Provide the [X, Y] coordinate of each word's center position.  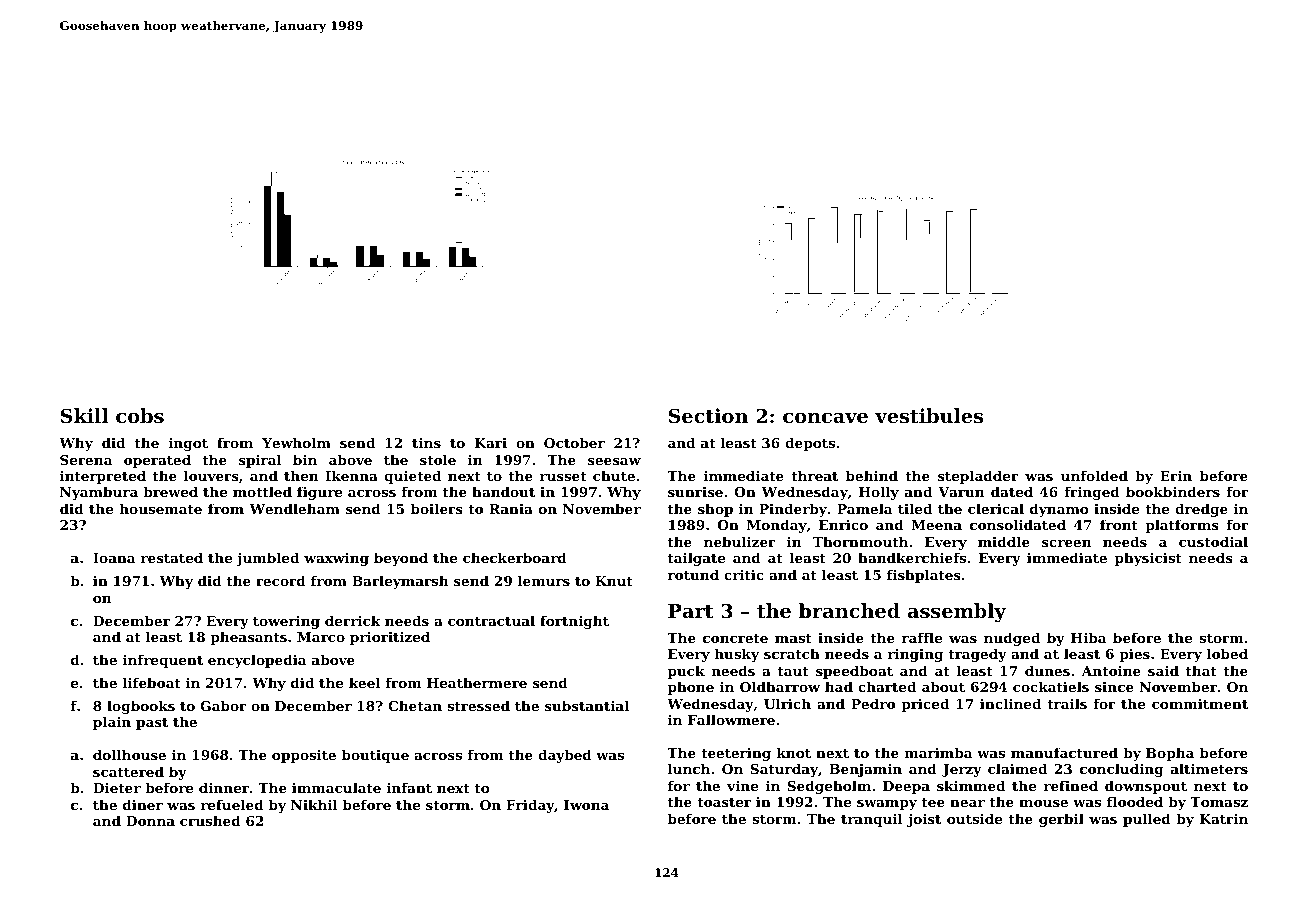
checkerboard [515, 557]
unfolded [1094, 475]
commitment [1200, 703]
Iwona [586, 805]
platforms [1182, 526]
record [281, 580]
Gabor [223, 705]
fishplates [924, 576]
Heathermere [477, 682]
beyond [401, 559]
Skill [85, 416]
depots [810, 444]
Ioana [114, 558]
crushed [210, 820]
